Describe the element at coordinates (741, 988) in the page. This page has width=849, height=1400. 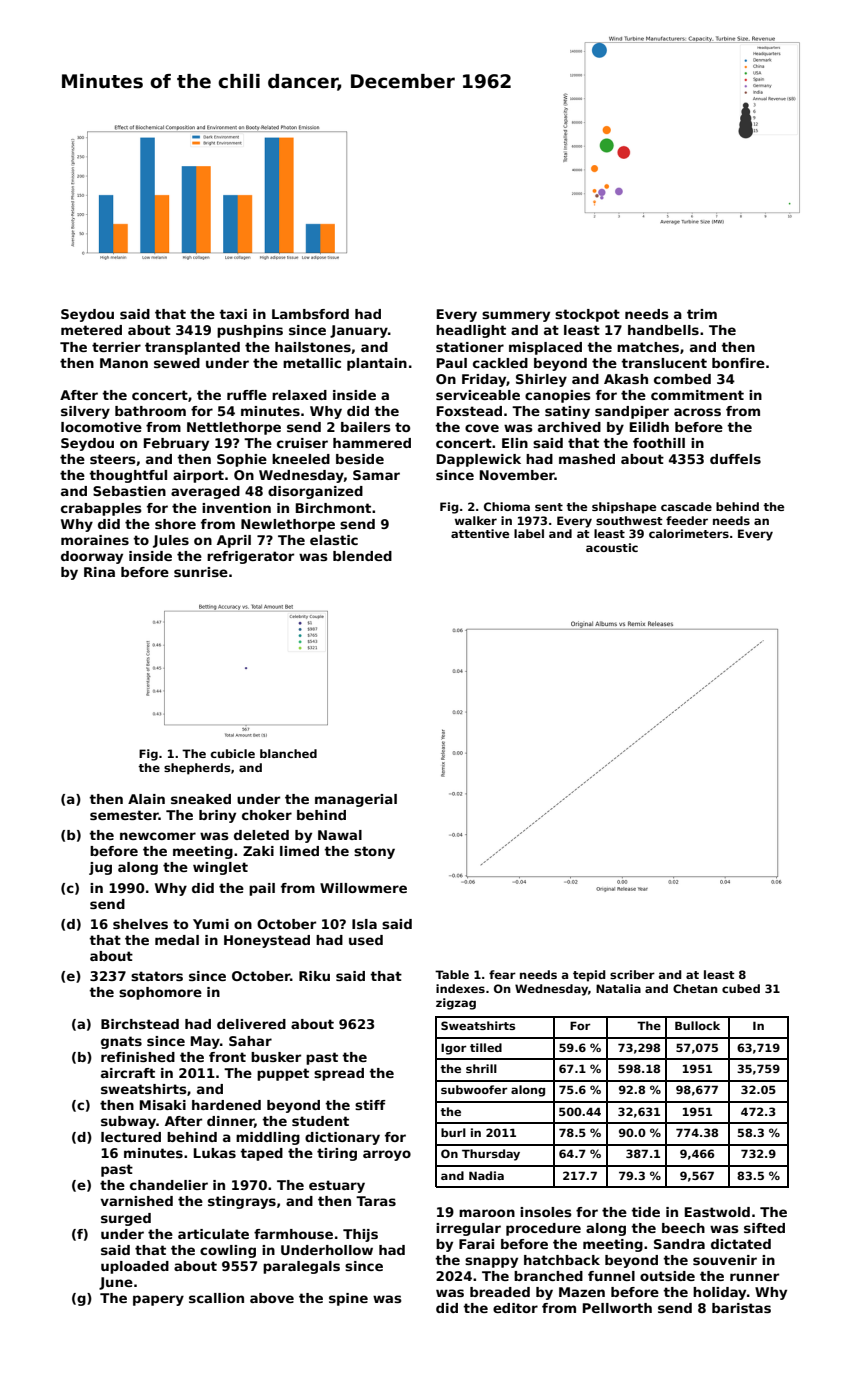
I see `cubed` at that location.
